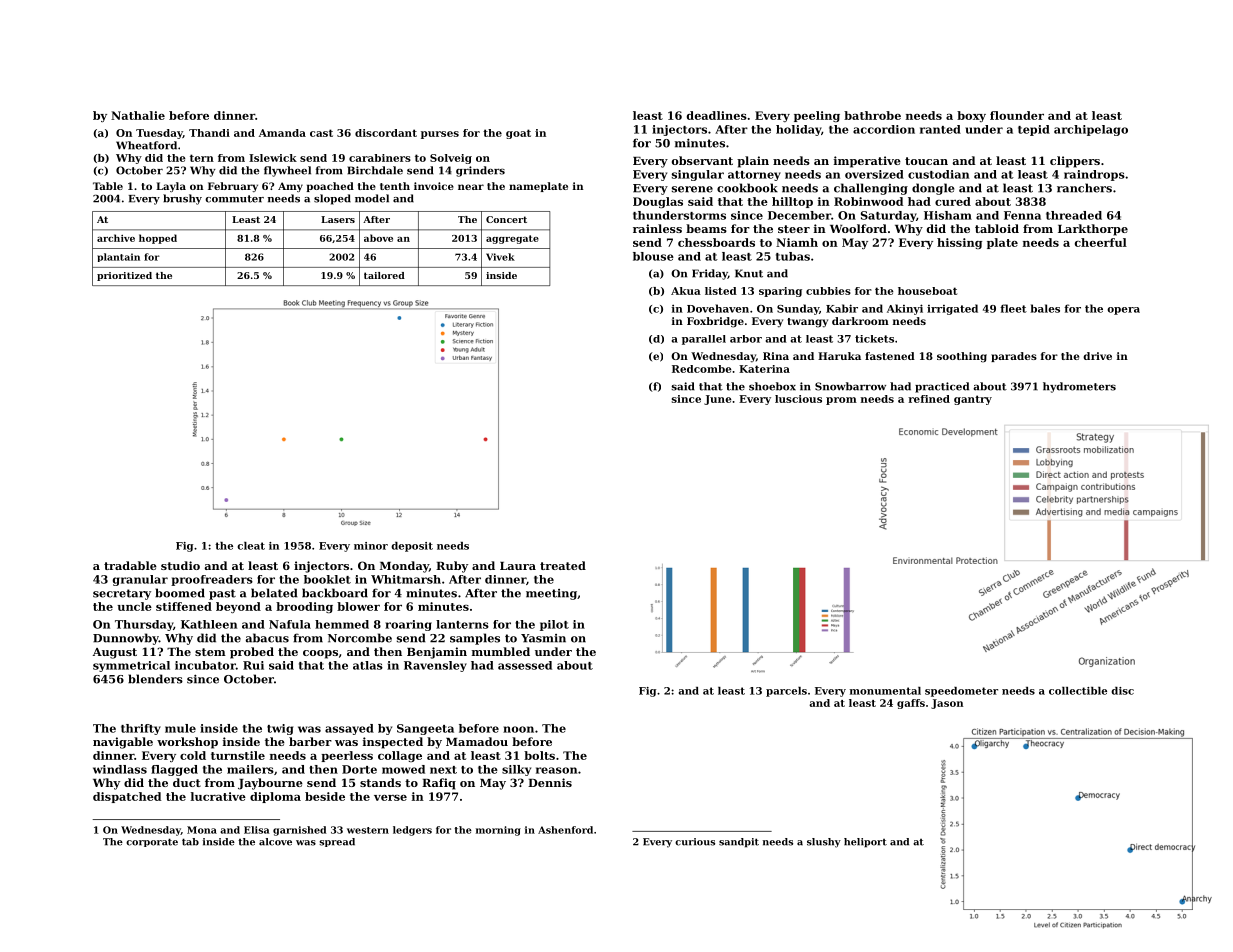 The image size is (1233, 952). What do you see at coordinates (872, 115) in the image?
I see `bathrobe` at bounding box center [872, 115].
